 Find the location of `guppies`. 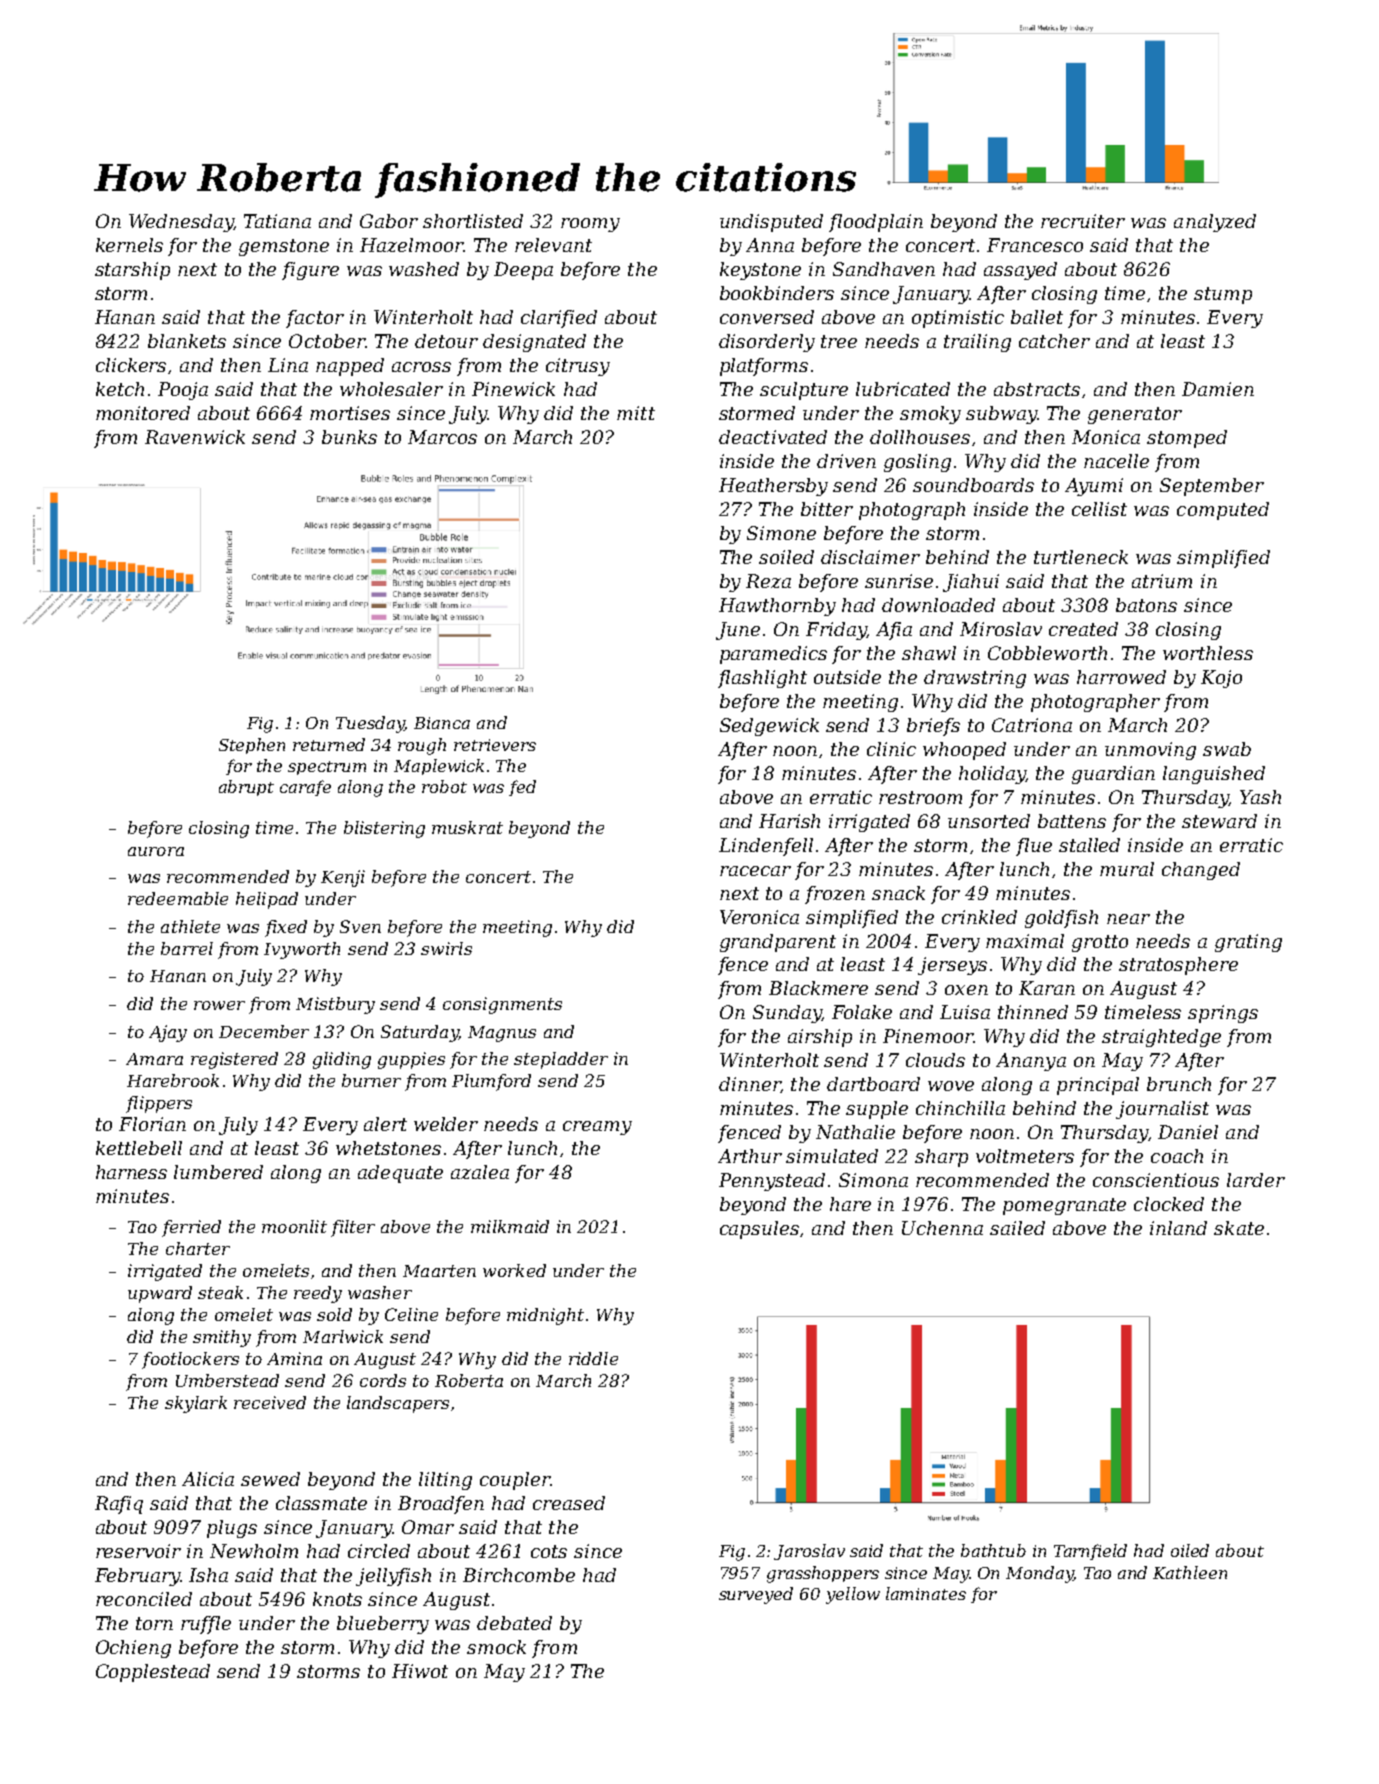

guppies is located at coordinates (411, 1060).
